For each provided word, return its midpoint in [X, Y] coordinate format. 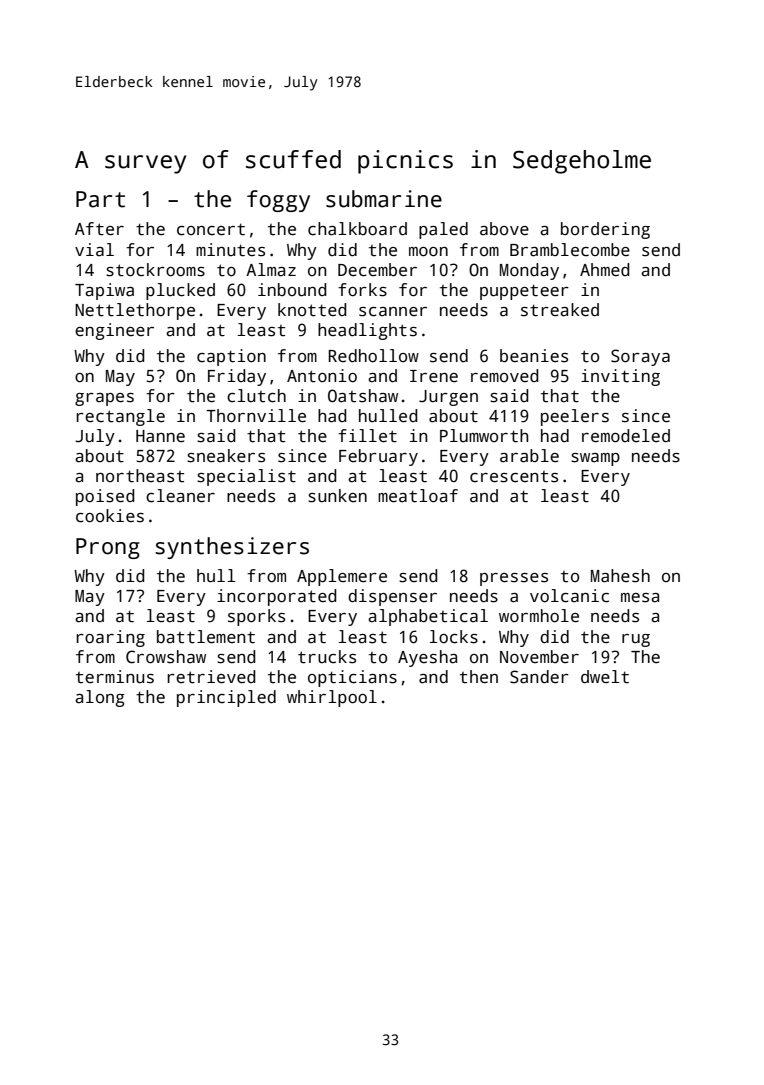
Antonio [322, 376]
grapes [104, 399]
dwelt [605, 677]
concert [211, 229]
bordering [605, 230]
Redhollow [374, 356]
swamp [595, 459]
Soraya [640, 357]
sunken [337, 496]
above [504, 229]
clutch [256, 396]
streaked [560, 310]
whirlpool [332, 698]
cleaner [180, 496]
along [100, 698]
